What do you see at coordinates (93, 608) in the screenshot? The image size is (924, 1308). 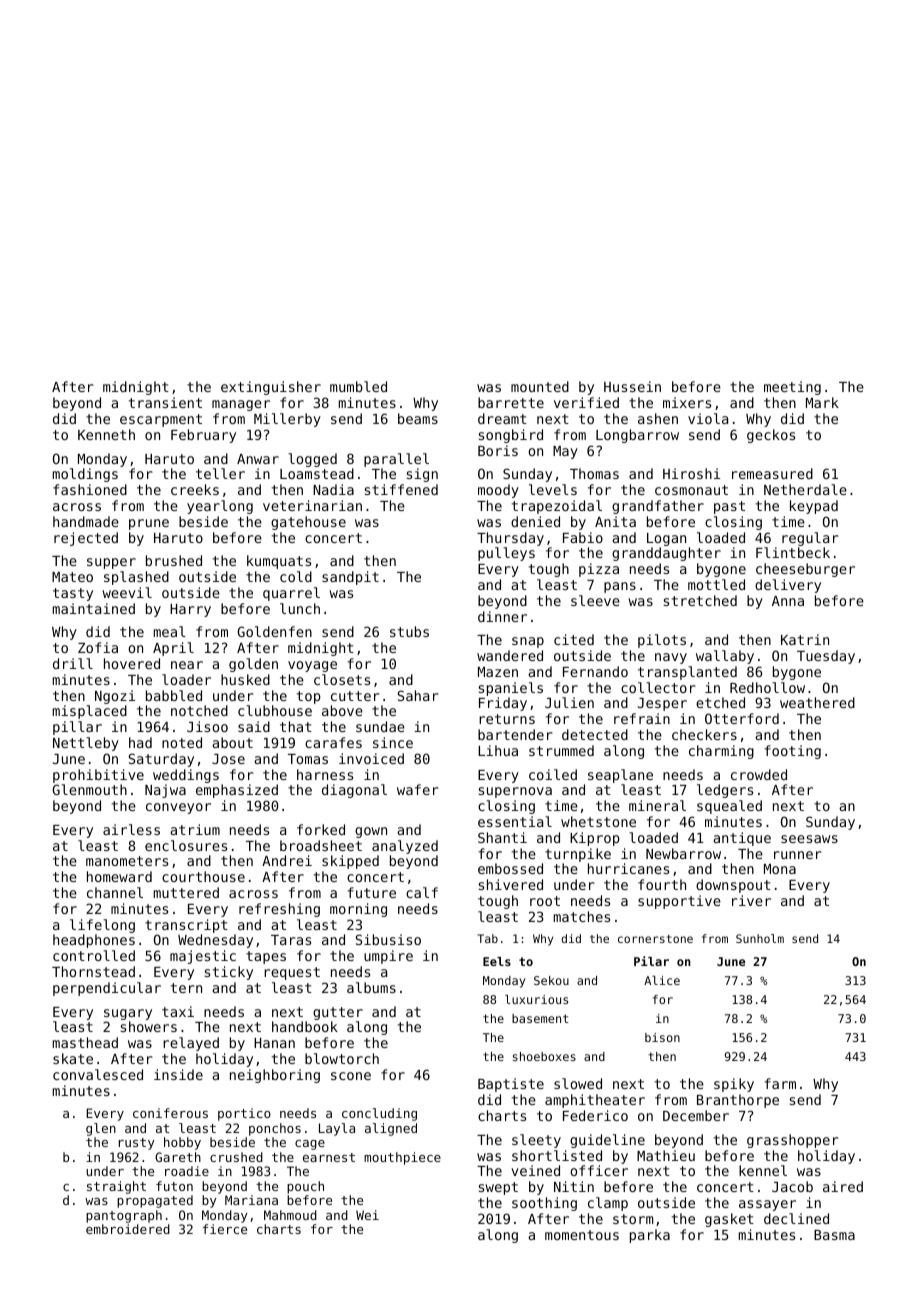 I see `maintained` at bounding box center [93, 608].
